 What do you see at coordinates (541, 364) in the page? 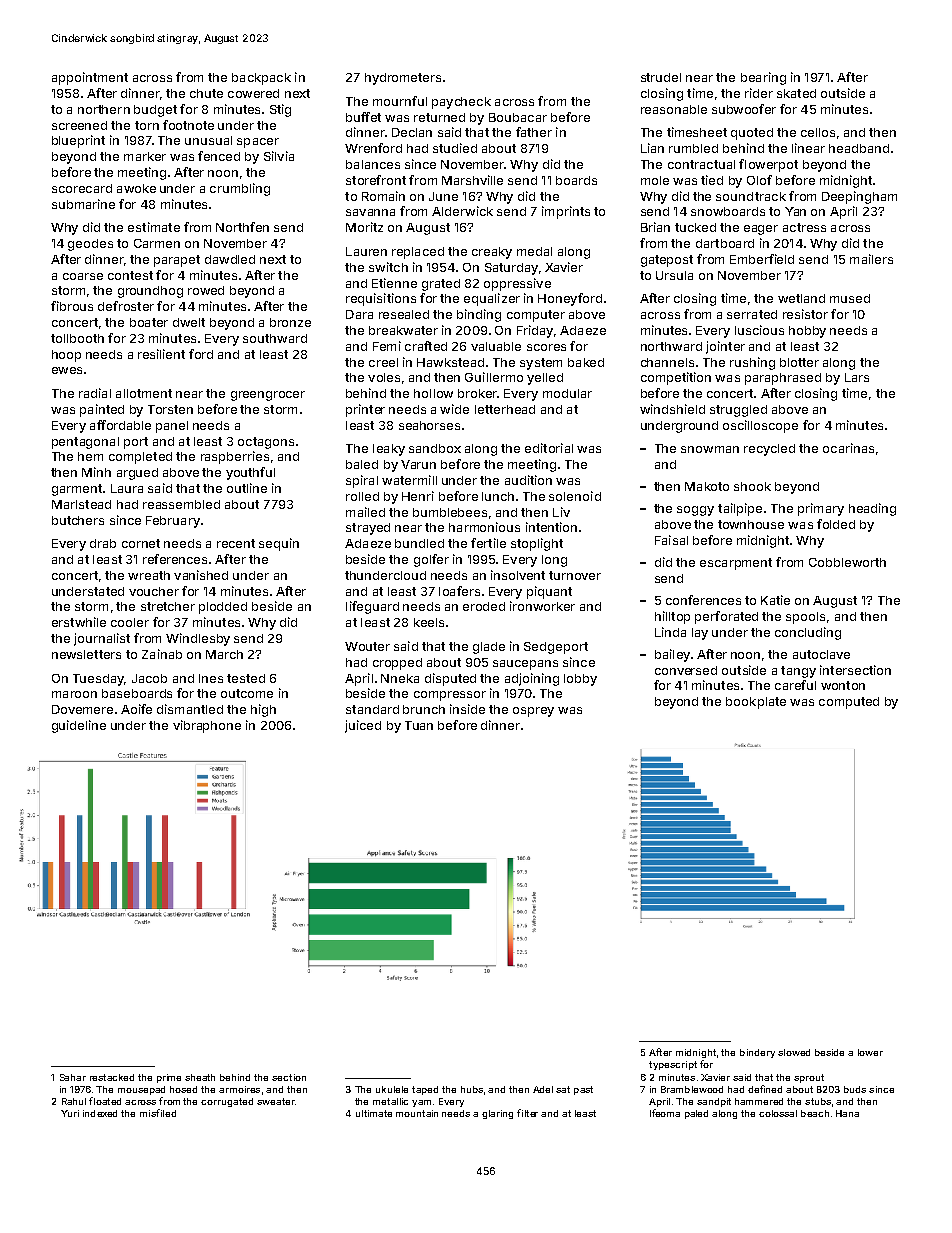
I see `system` at bounding box center [541, 364].
